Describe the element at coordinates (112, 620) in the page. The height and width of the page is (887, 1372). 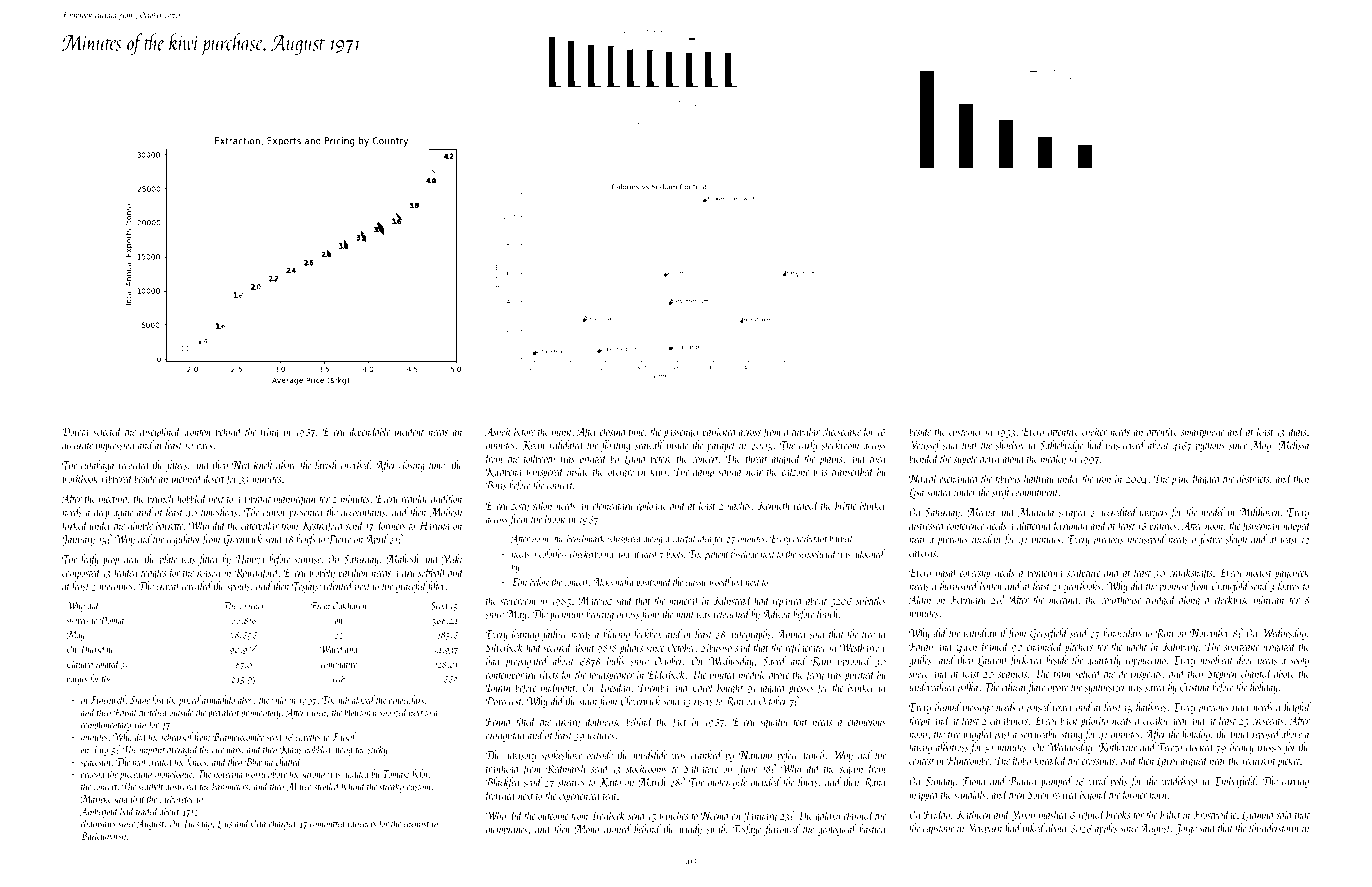
I see `Donna` at that location.
